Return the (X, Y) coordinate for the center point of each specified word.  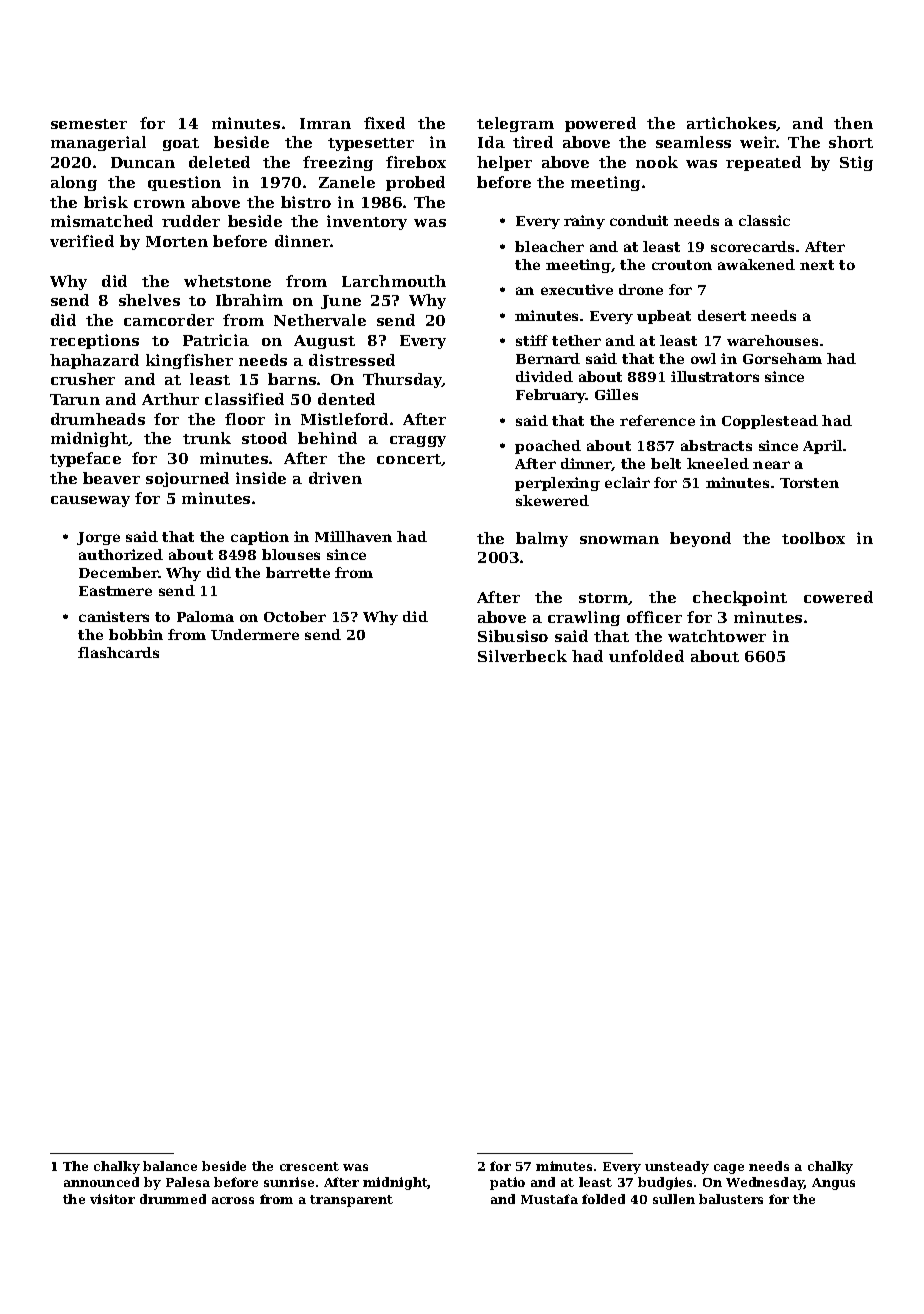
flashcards (118, 652)
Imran (325, 123)
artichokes (731, 123)
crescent (309, 1166)
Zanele (347, 182)
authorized (121, 554)
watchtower (717, 636)
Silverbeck (522, 656)
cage (729, 1169)
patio (507, 1183)
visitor (112, 1199)
